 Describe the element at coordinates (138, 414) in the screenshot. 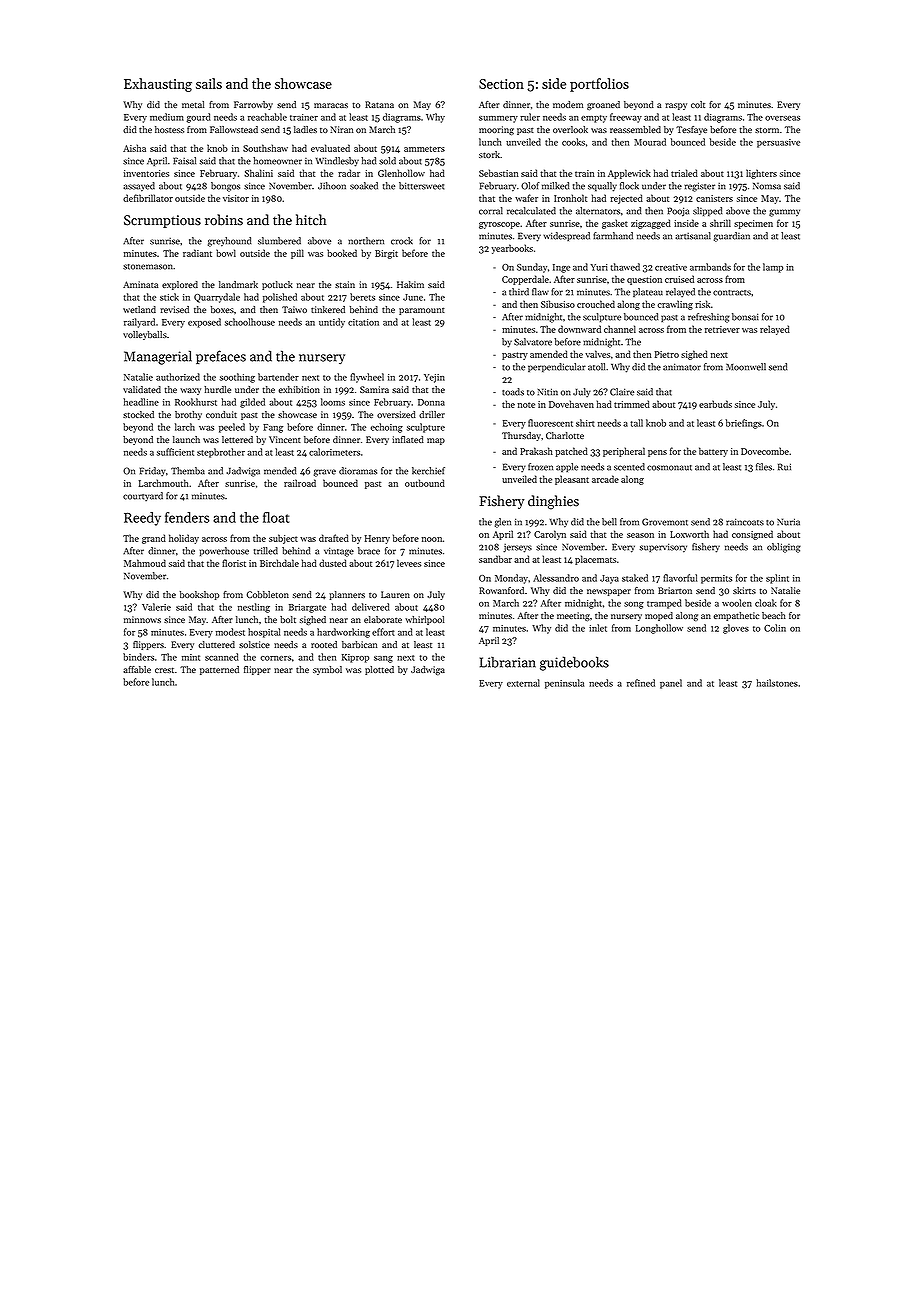

I see `stocked` at that location.
